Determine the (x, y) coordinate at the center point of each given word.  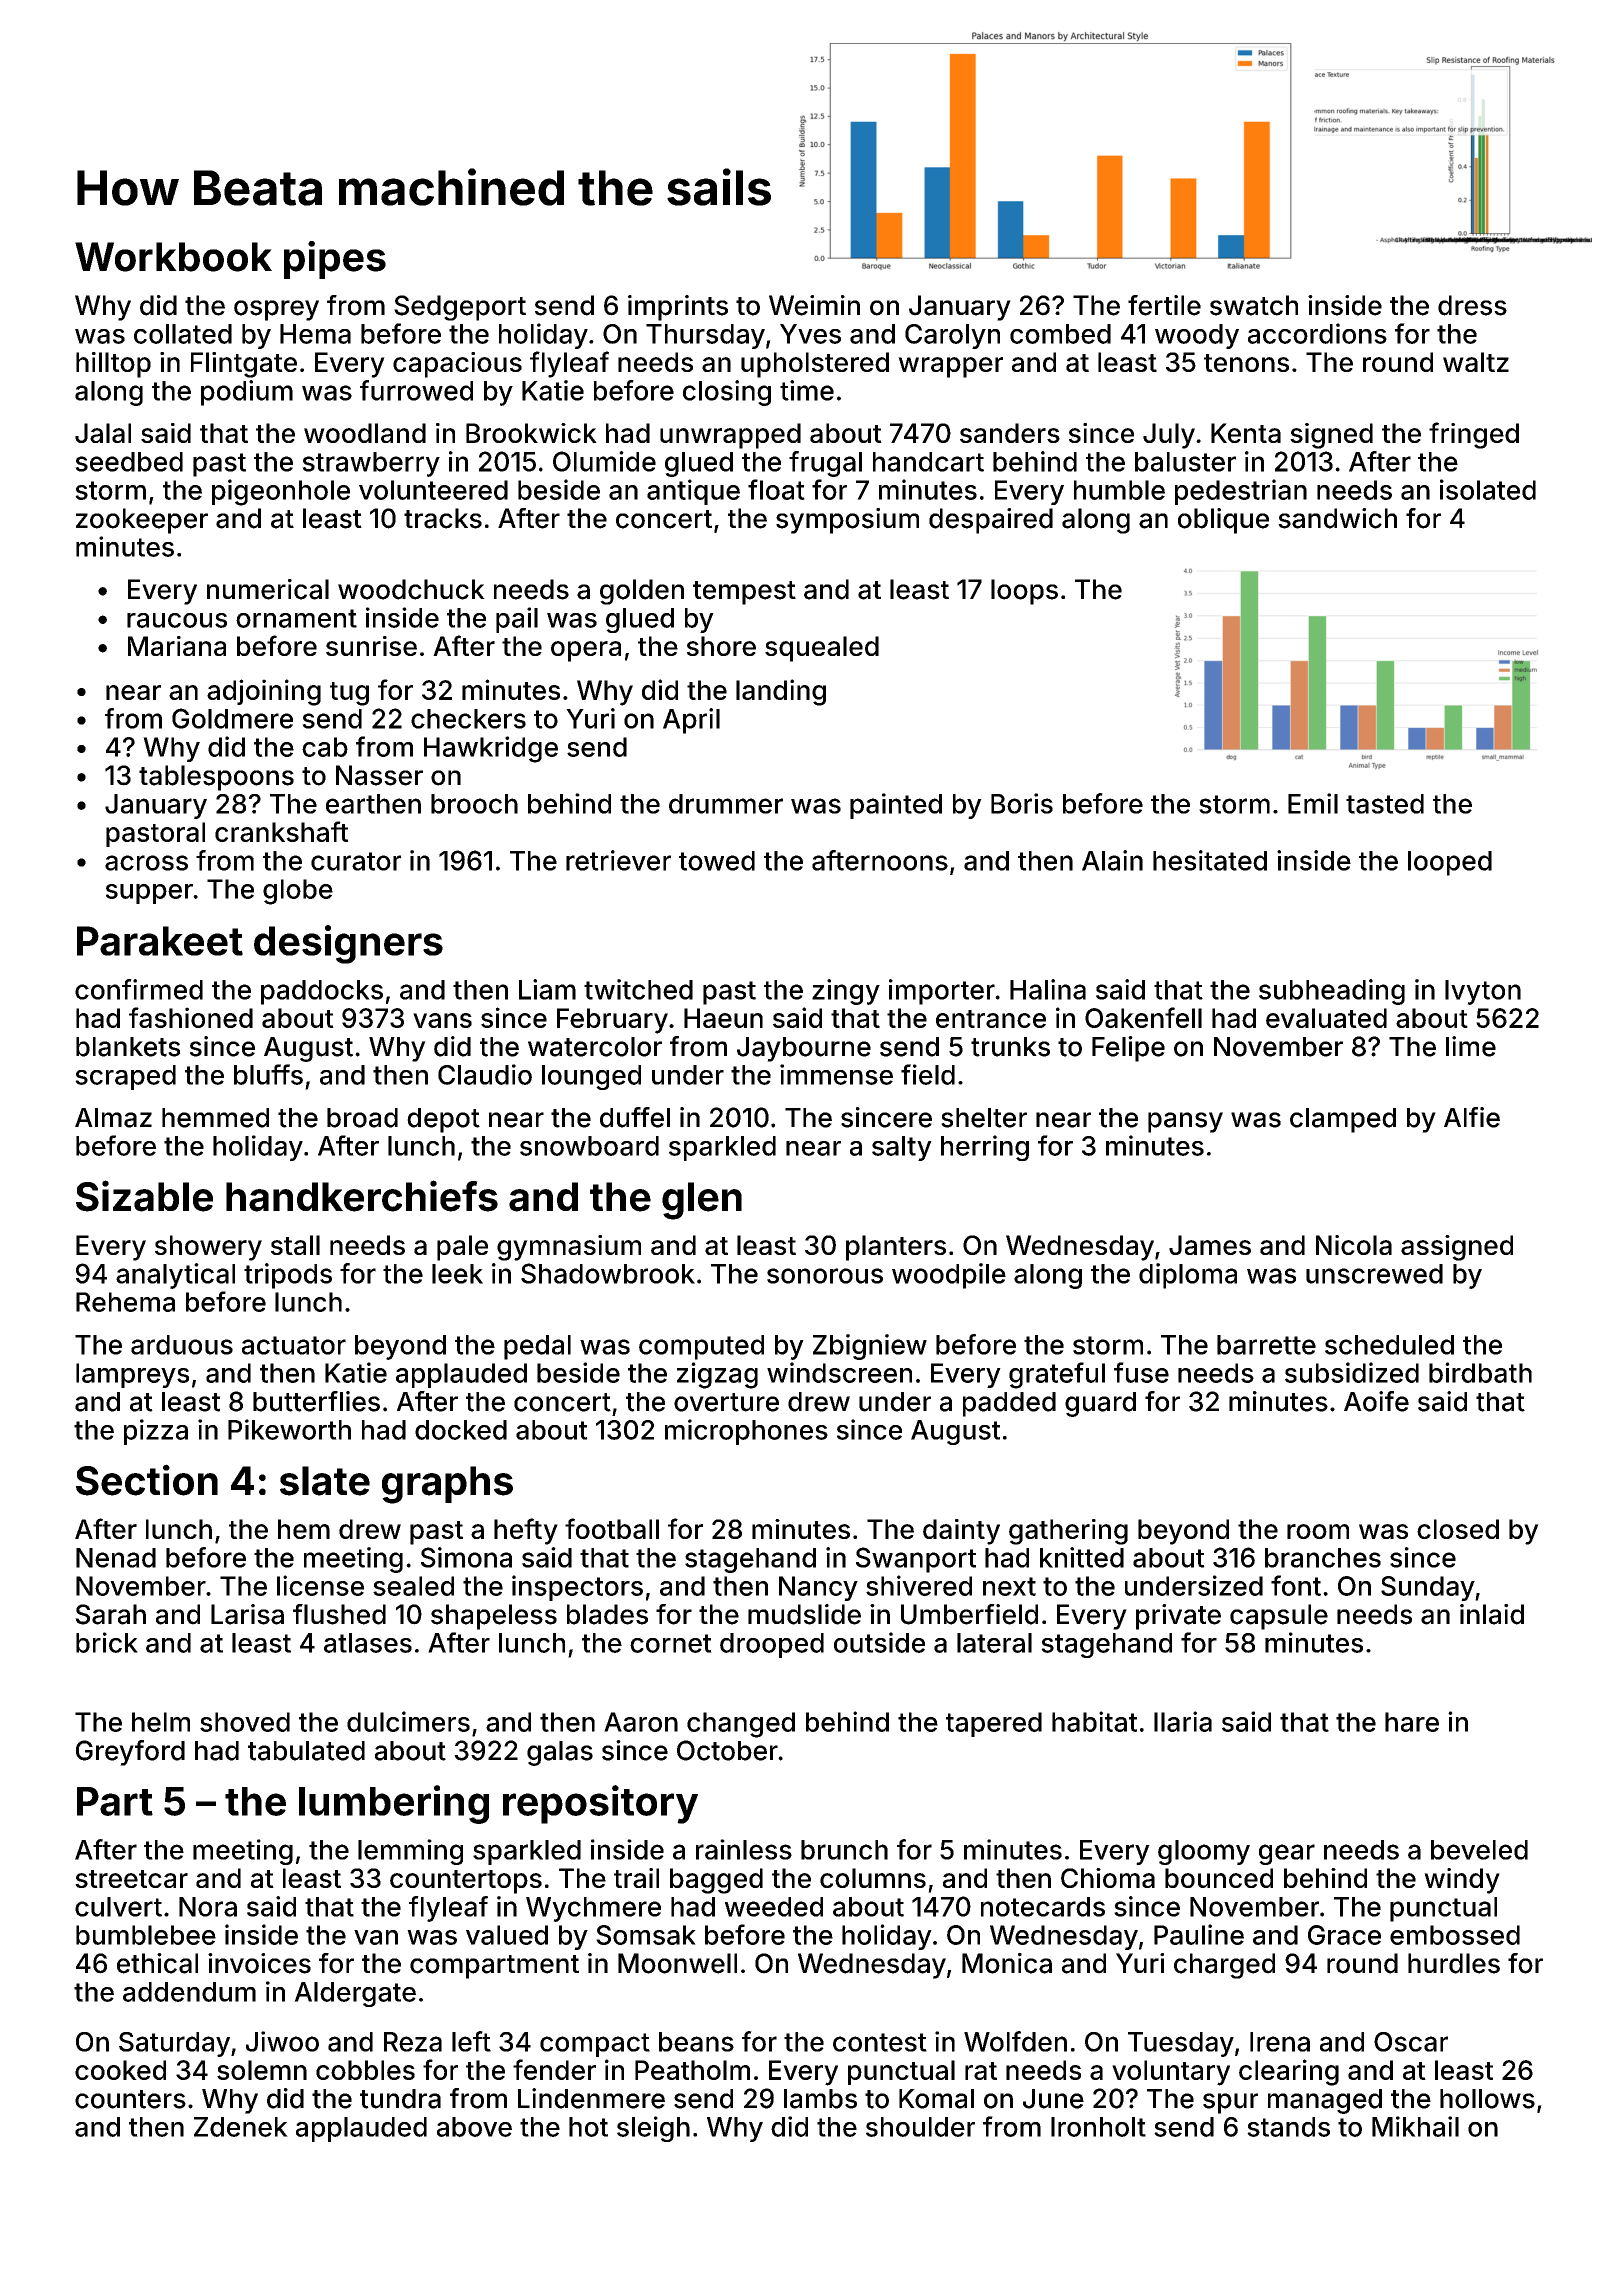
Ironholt (1098, 2127)
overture (726, 1402)
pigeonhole (281, 492)
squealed (822, 649)
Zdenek (241, 2127)
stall (295, 1245)
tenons (1246, 363)
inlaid (1492, 1614)
